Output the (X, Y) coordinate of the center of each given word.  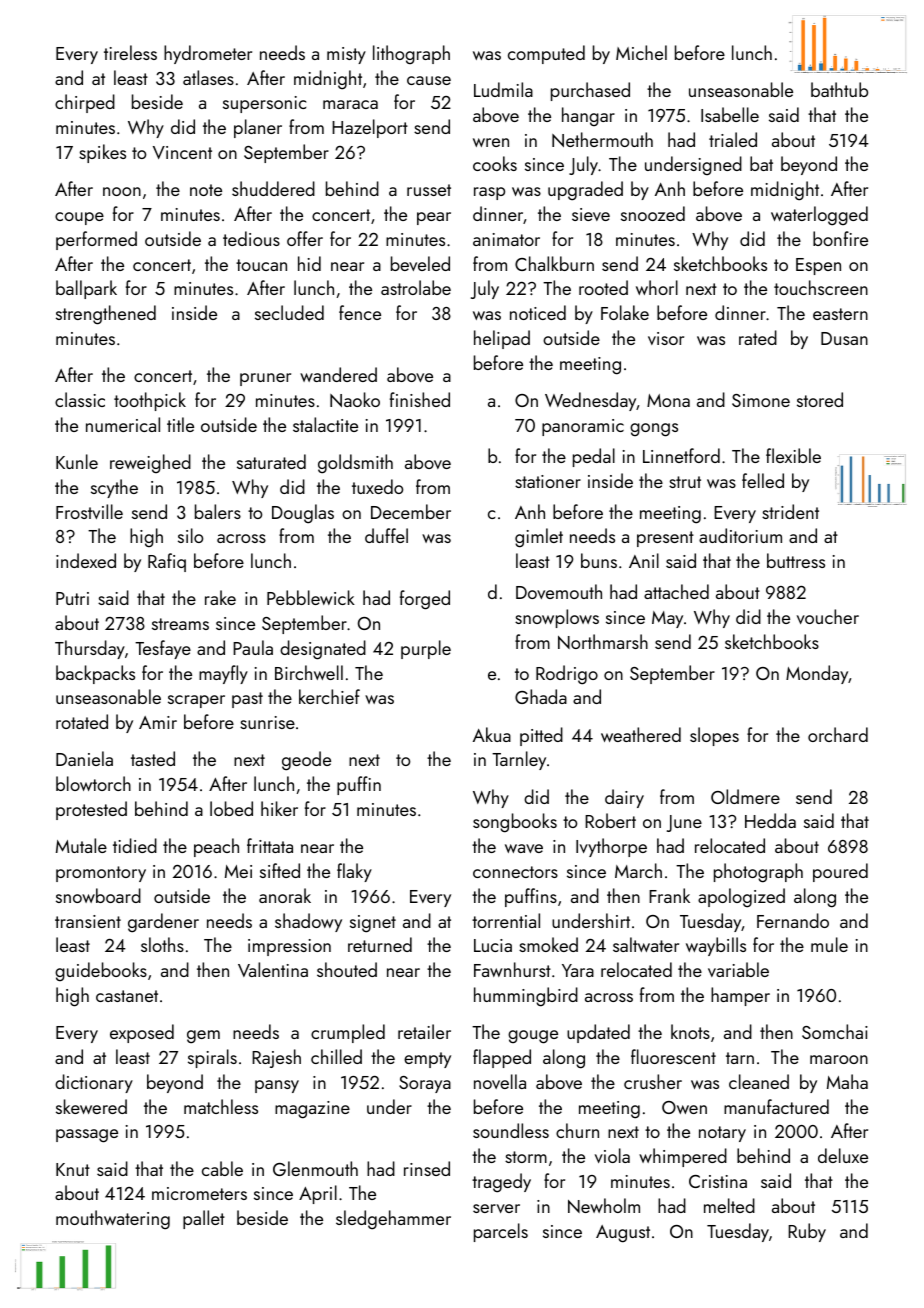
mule (829, 944)
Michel (641, 52)
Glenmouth (315, 1168)
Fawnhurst (512, 969)
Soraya (425, 1084)
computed (546, 54)
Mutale (81, 845)
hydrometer (208, 54)
